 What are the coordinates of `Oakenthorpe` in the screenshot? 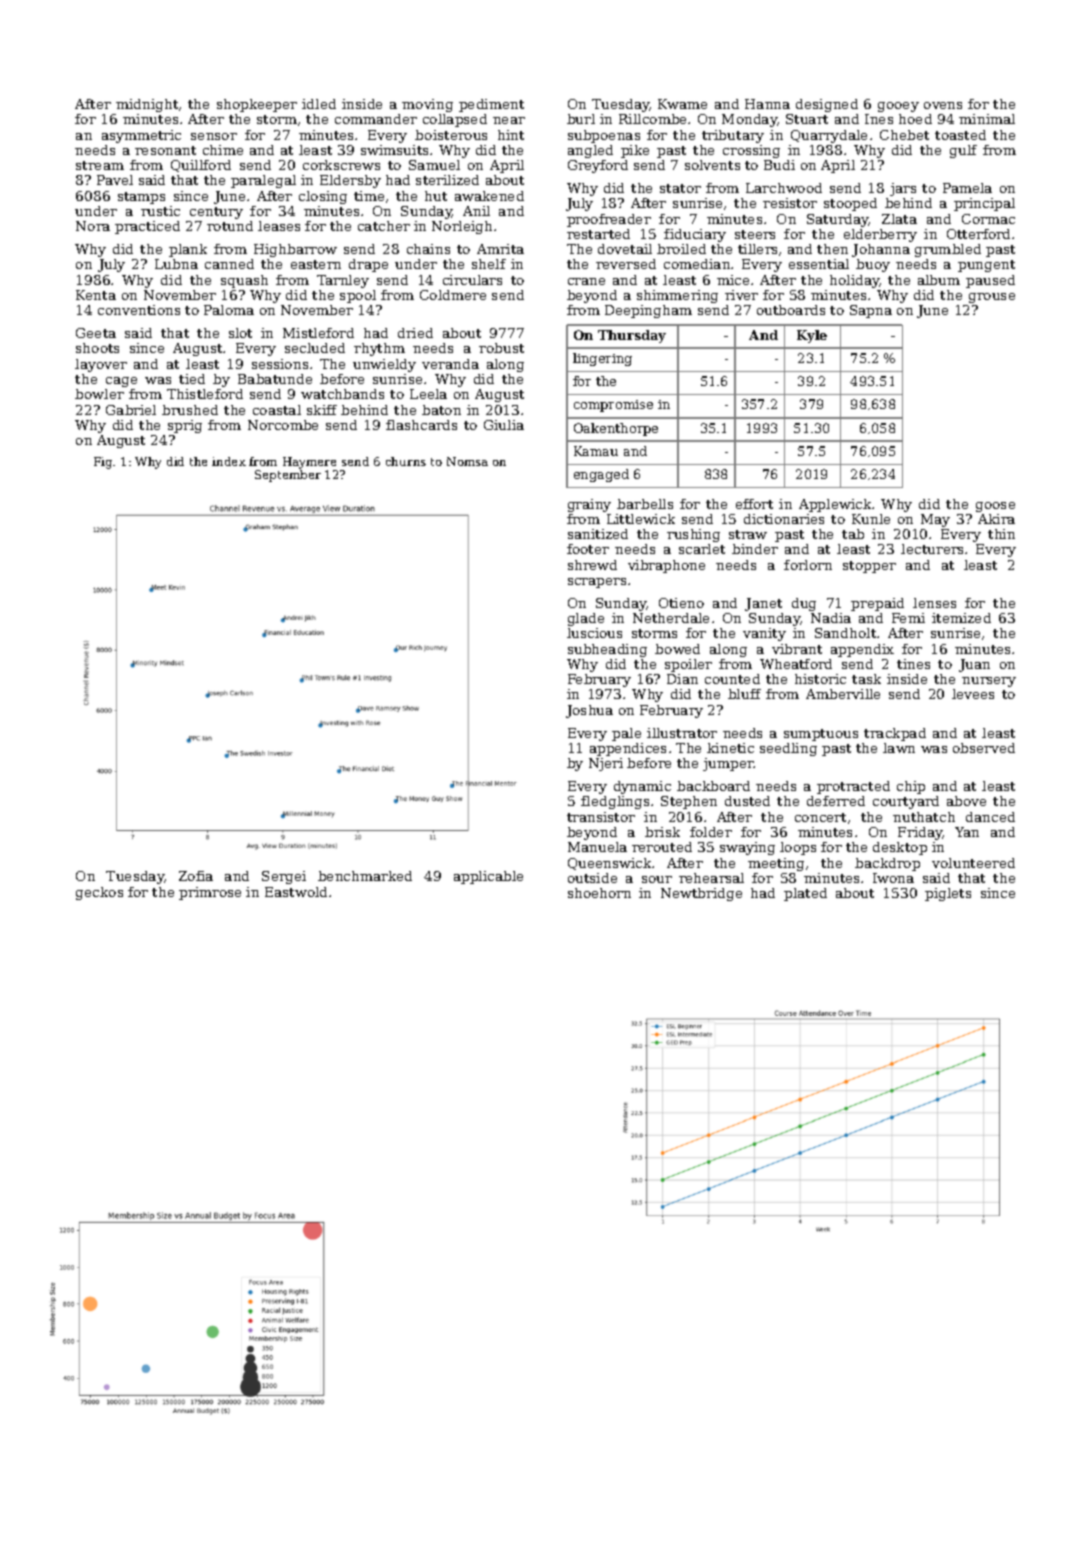 It's located at (616, 429).
